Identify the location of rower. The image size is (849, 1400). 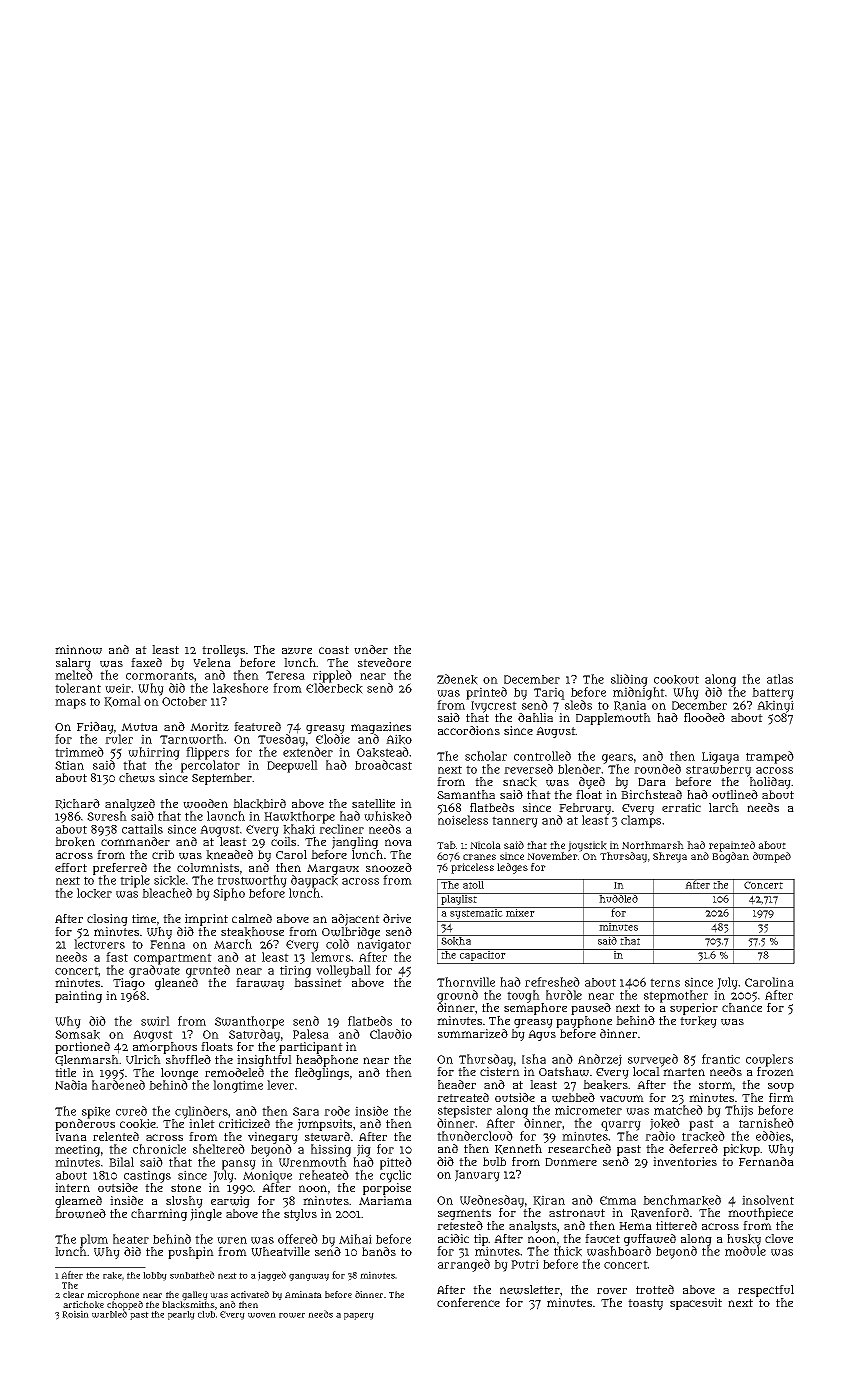
(292, 1315).
